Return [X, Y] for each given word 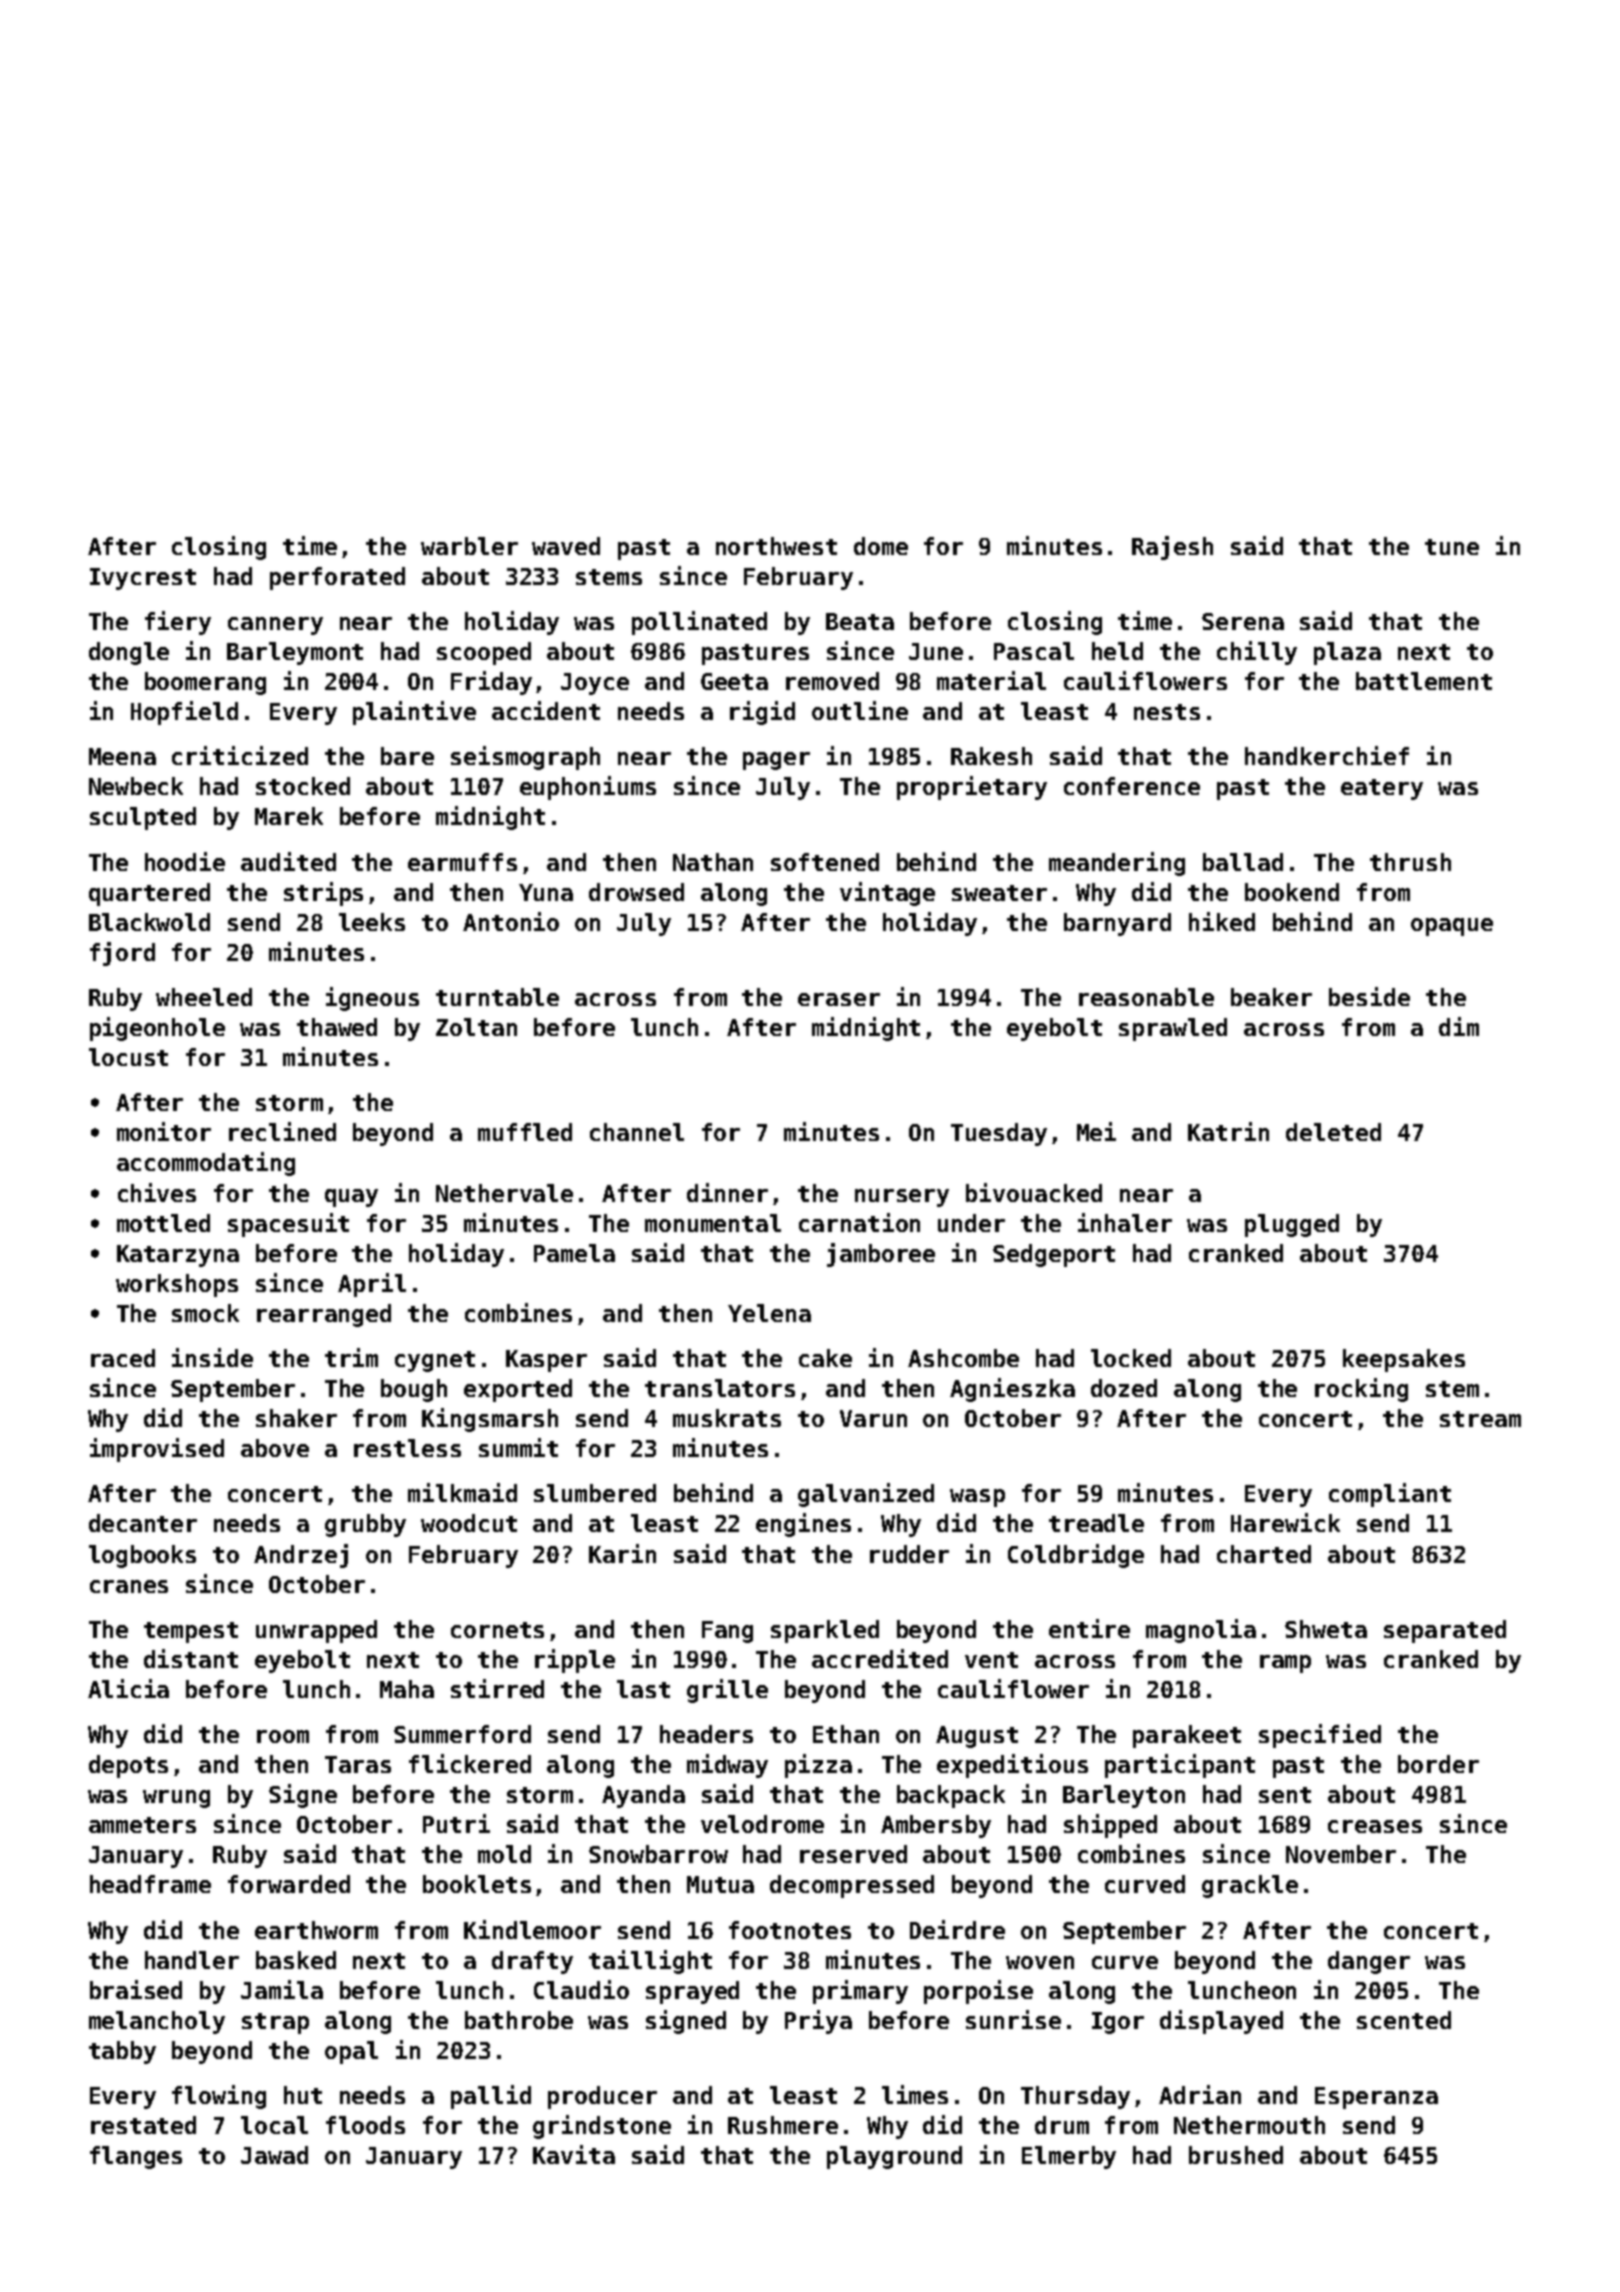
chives [157, 1192]
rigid [762, 713]
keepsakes [1404, 1360]
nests [1167, 712]
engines [803, 1525]
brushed [1236, 2155]
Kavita [574, 2154]
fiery [178, 623]
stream [1480, 1419]
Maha [407, 1689]
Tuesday [999, 1134]
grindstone [602, 2127]
